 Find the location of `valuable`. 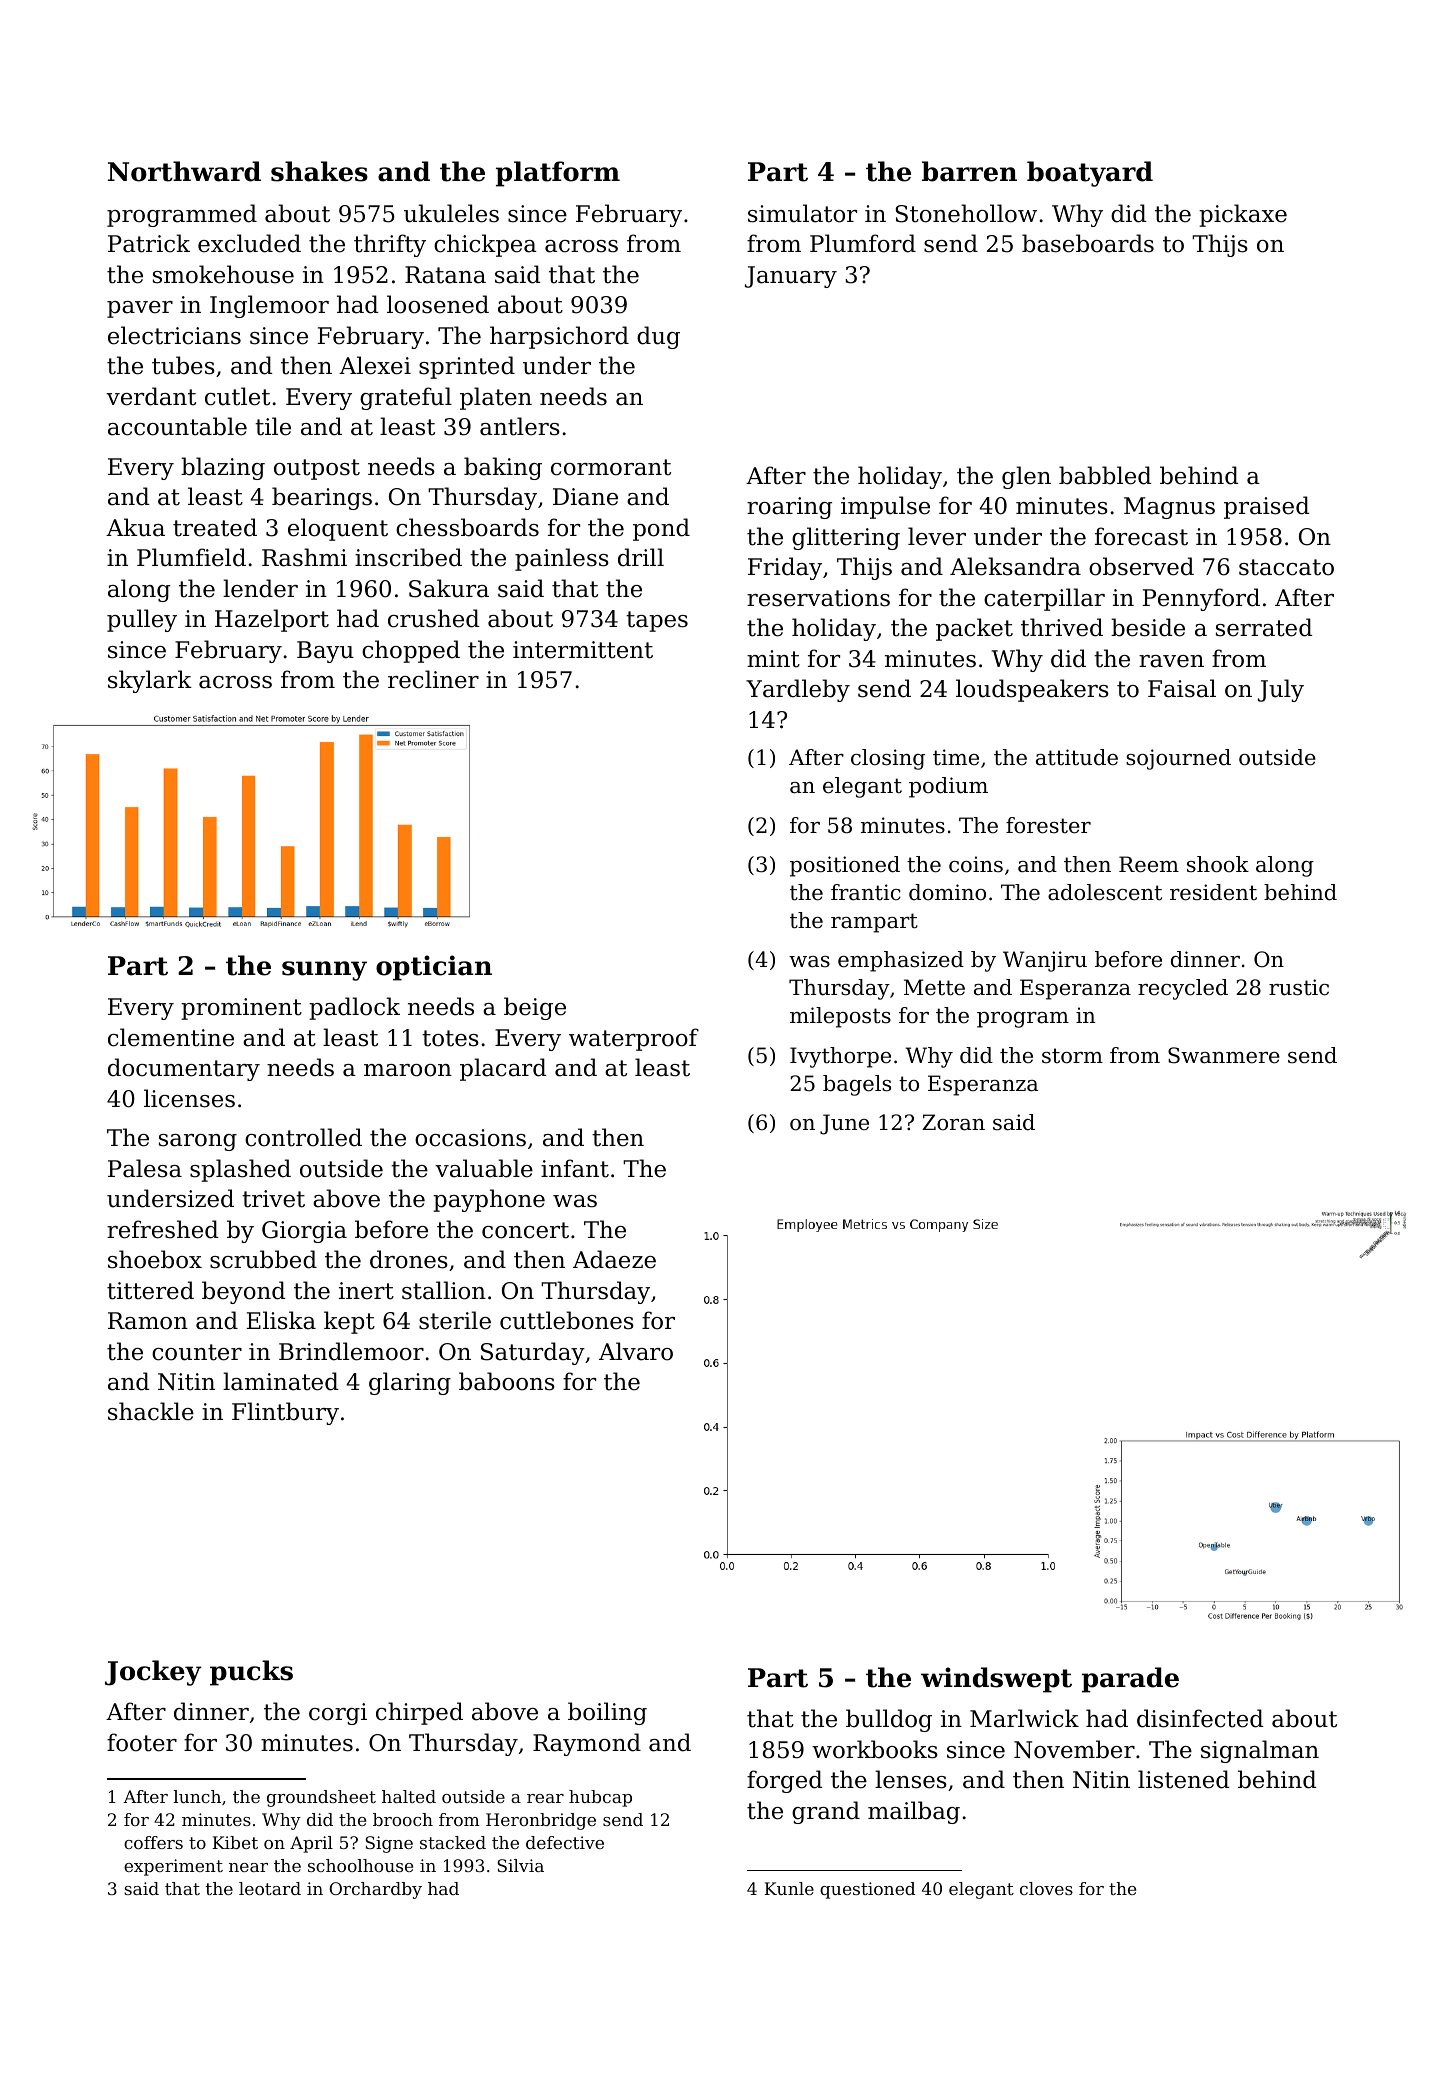

valuable is located at coordinates (484, 1168).
